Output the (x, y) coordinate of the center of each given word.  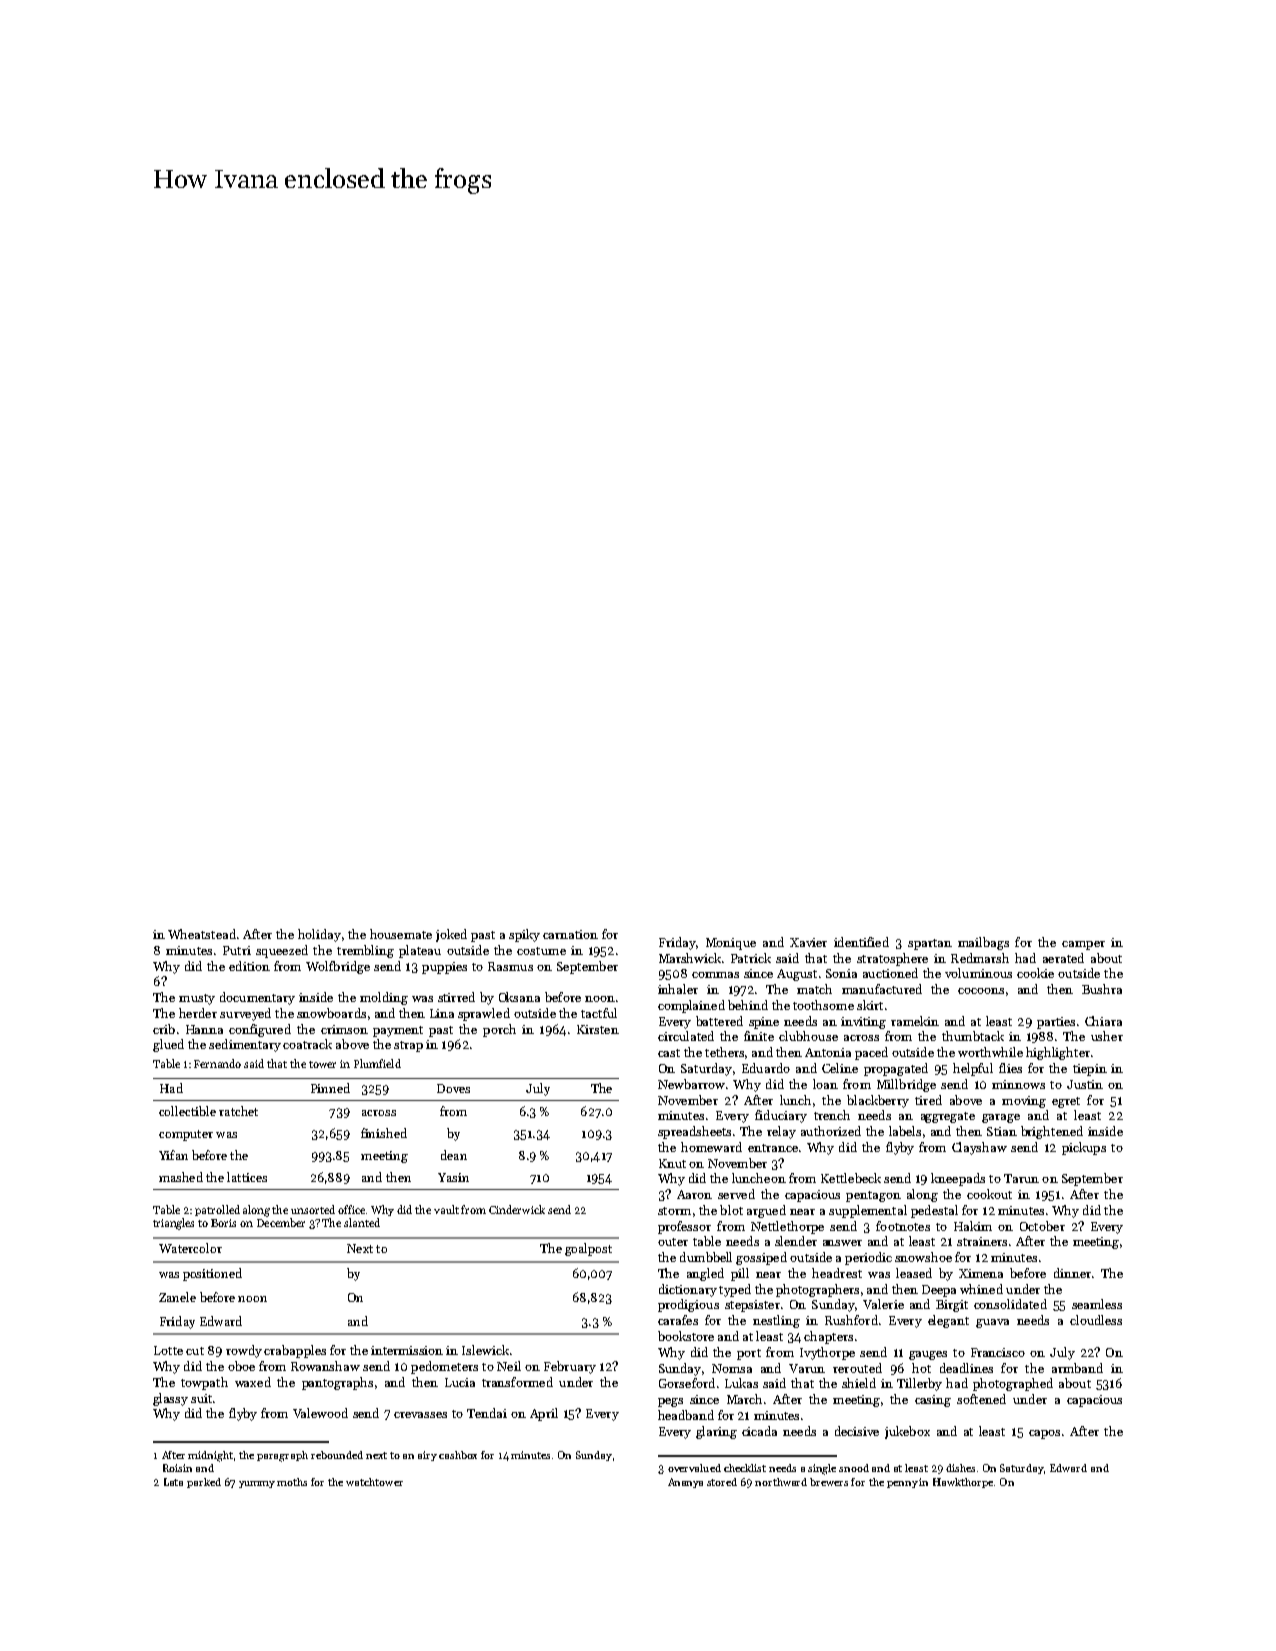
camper (1083, 945)
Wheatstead (202, 934)
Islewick (485, 1350)
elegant (948, 1321)
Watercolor (190, 1248)
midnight (210, 1456)
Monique (731, 944)
